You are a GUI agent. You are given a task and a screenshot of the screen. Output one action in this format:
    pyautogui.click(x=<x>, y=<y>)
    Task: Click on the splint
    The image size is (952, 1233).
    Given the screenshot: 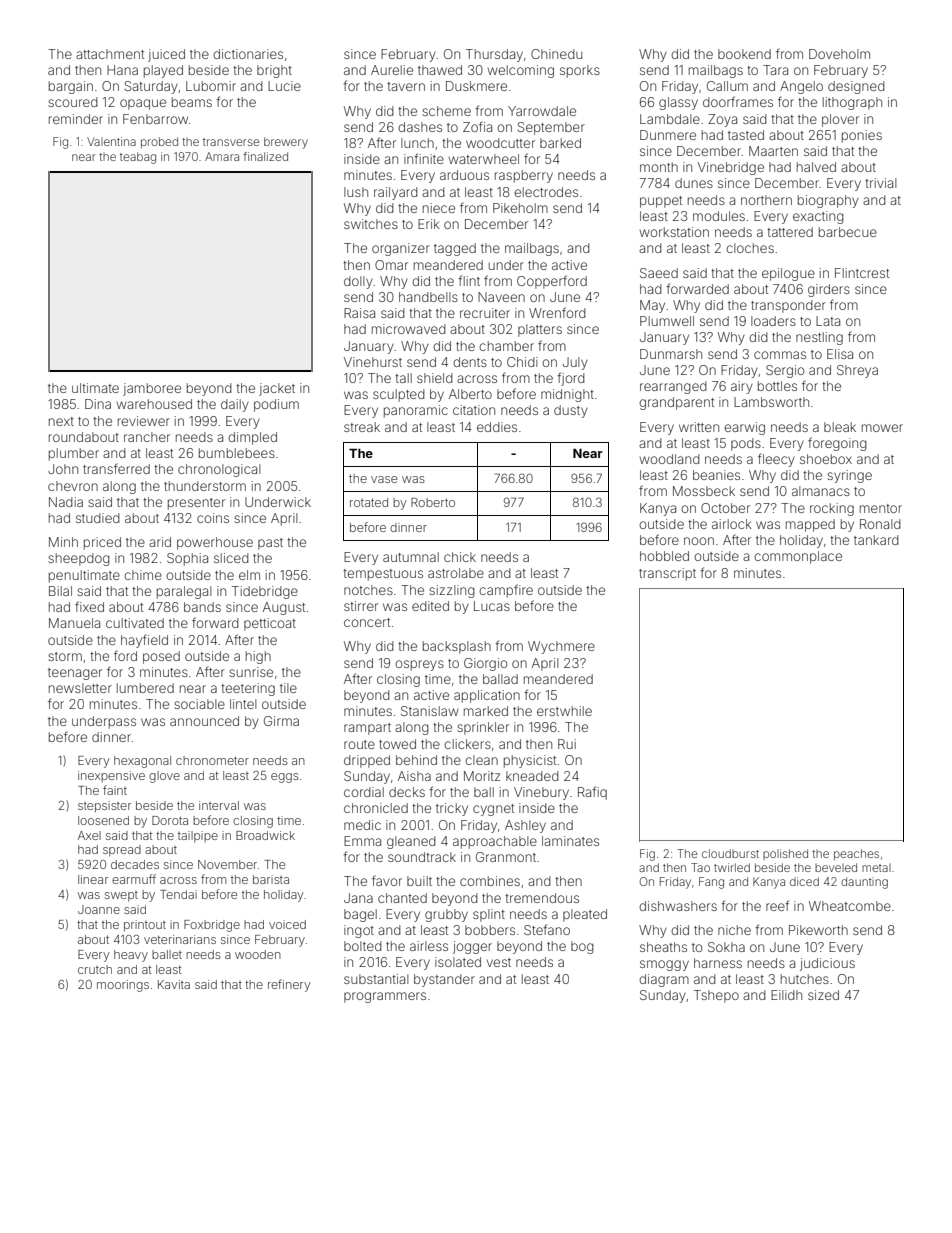 What is the action you would take?
    pyautogui.click(x=489, y=915)
